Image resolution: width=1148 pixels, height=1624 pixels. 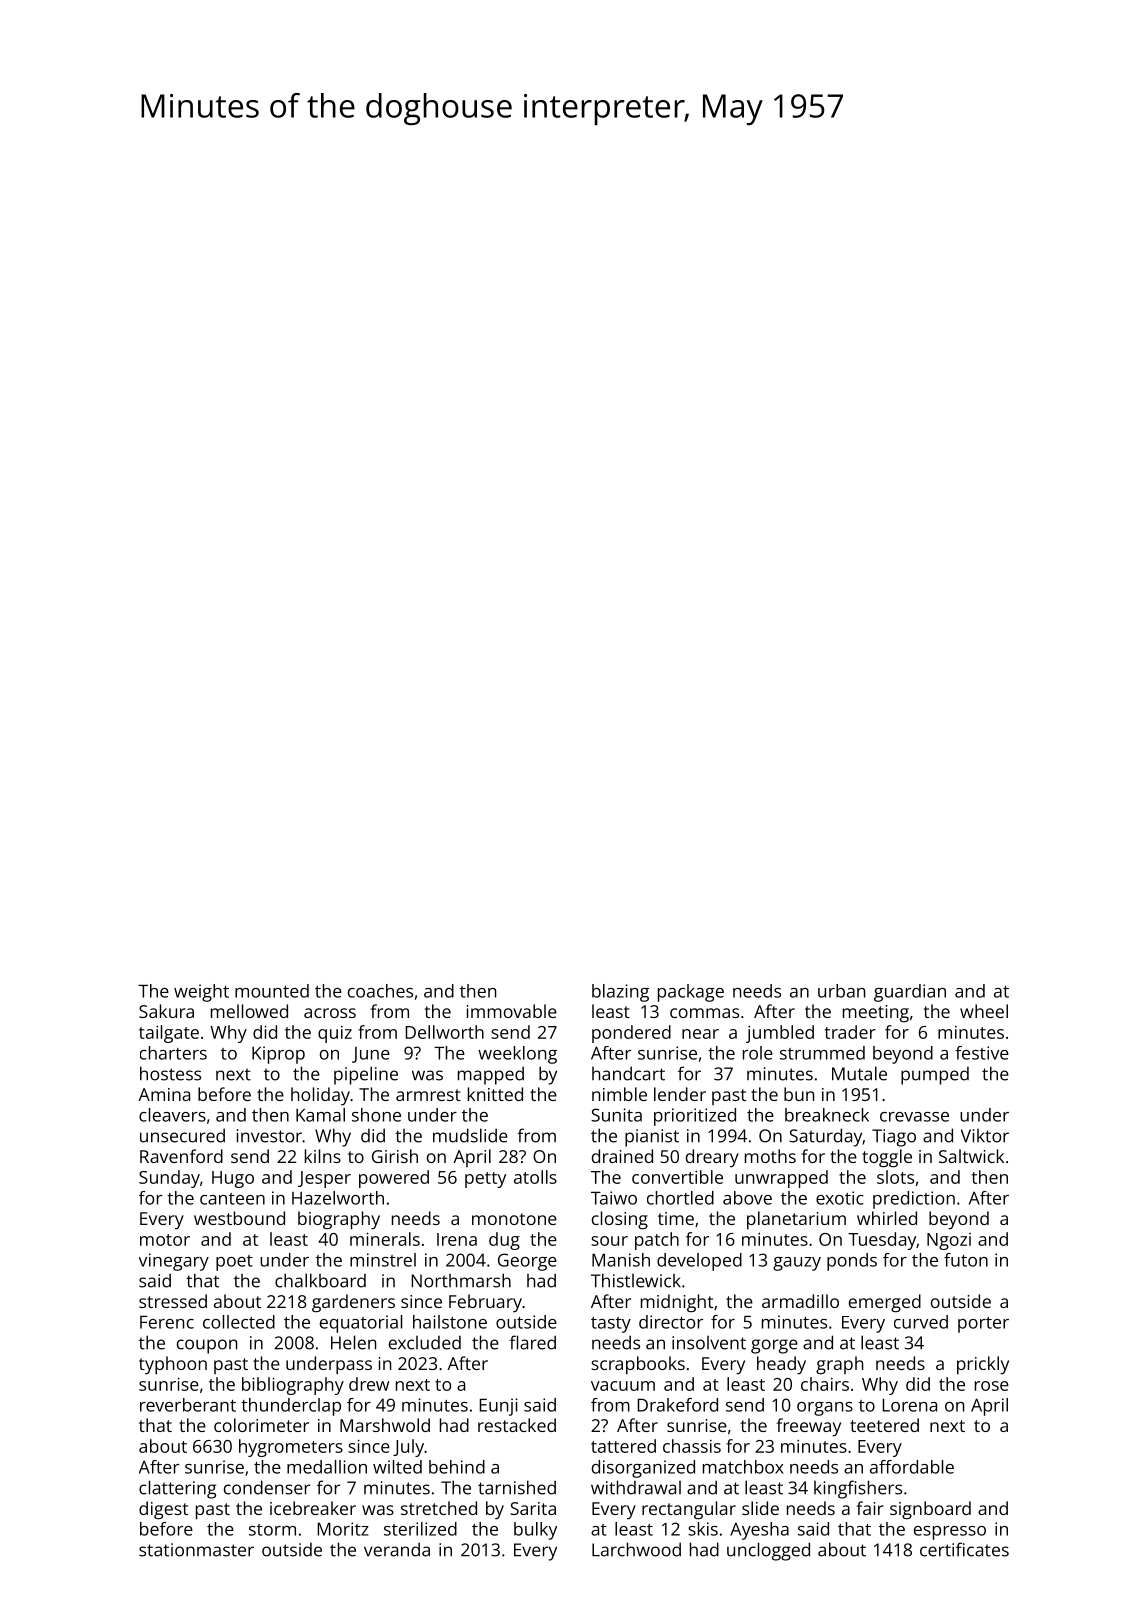 What do you see at coordinates (841, 991) in the screenshot?
I see `urban` at bounding box center [841, 991].
